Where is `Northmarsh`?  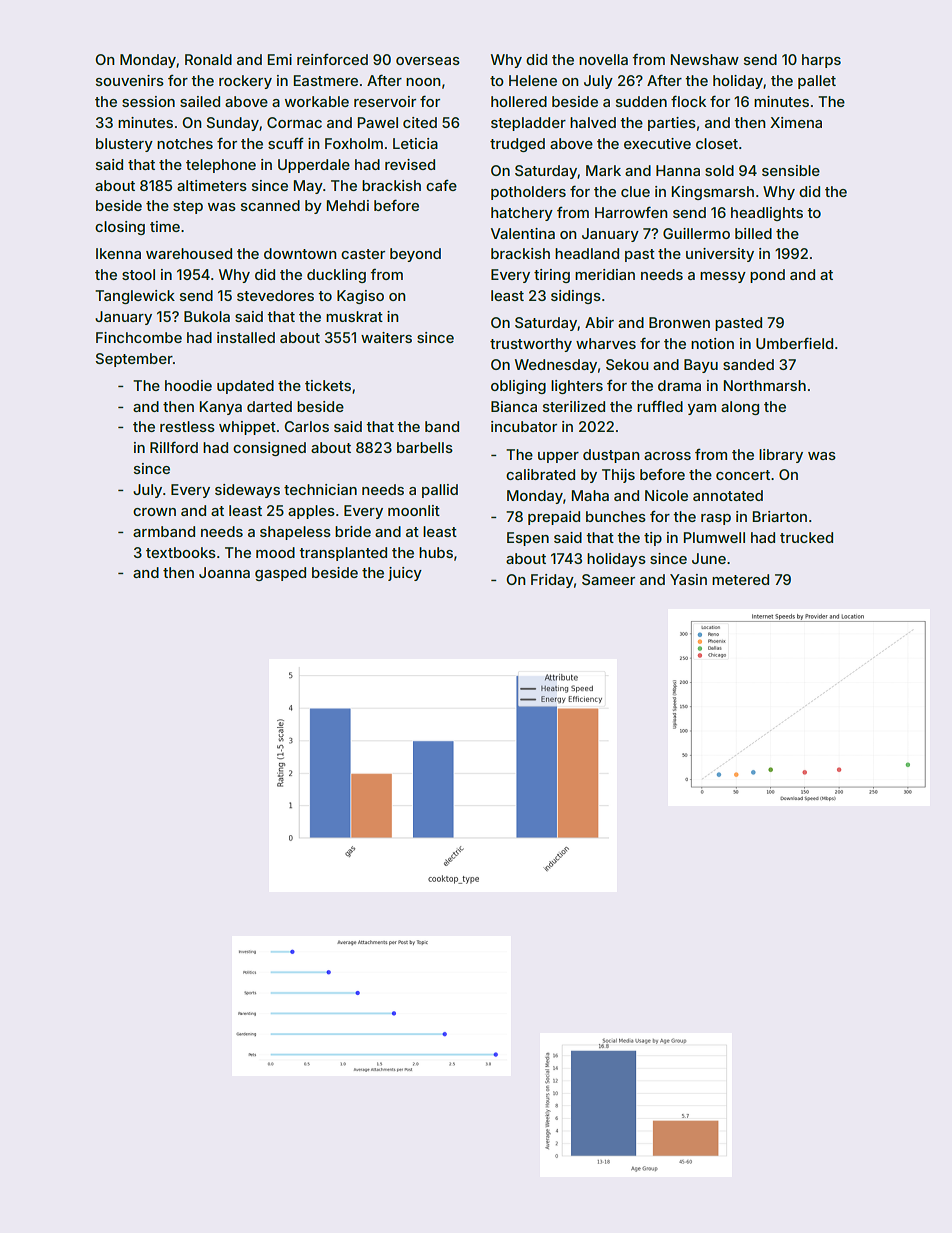 Northmarsh is located at coordinates (765, 385).
